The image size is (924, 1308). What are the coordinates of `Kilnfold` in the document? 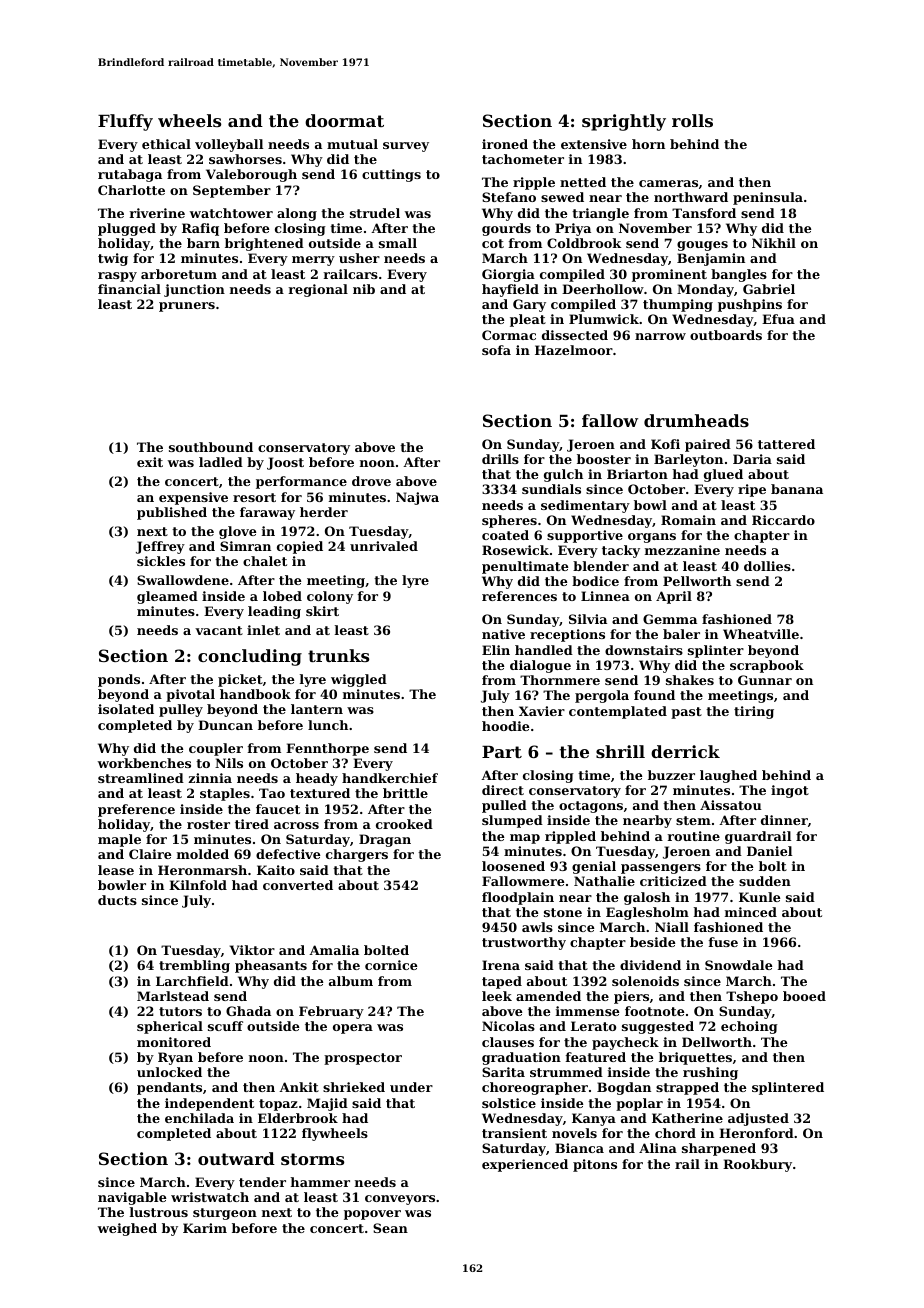 It's located at (198, 885).
